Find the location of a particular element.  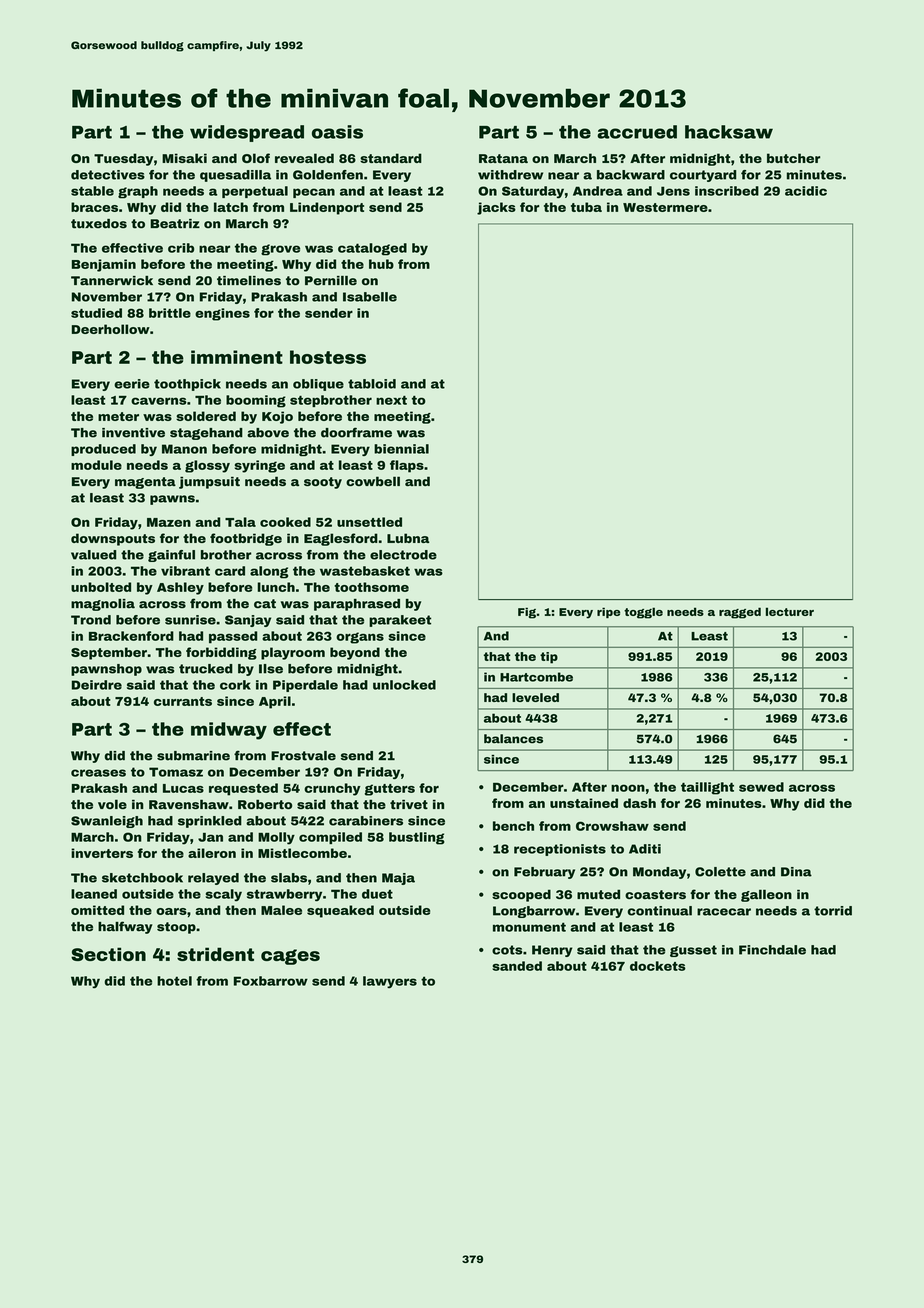

passed is located at coordinates (233, 637).
